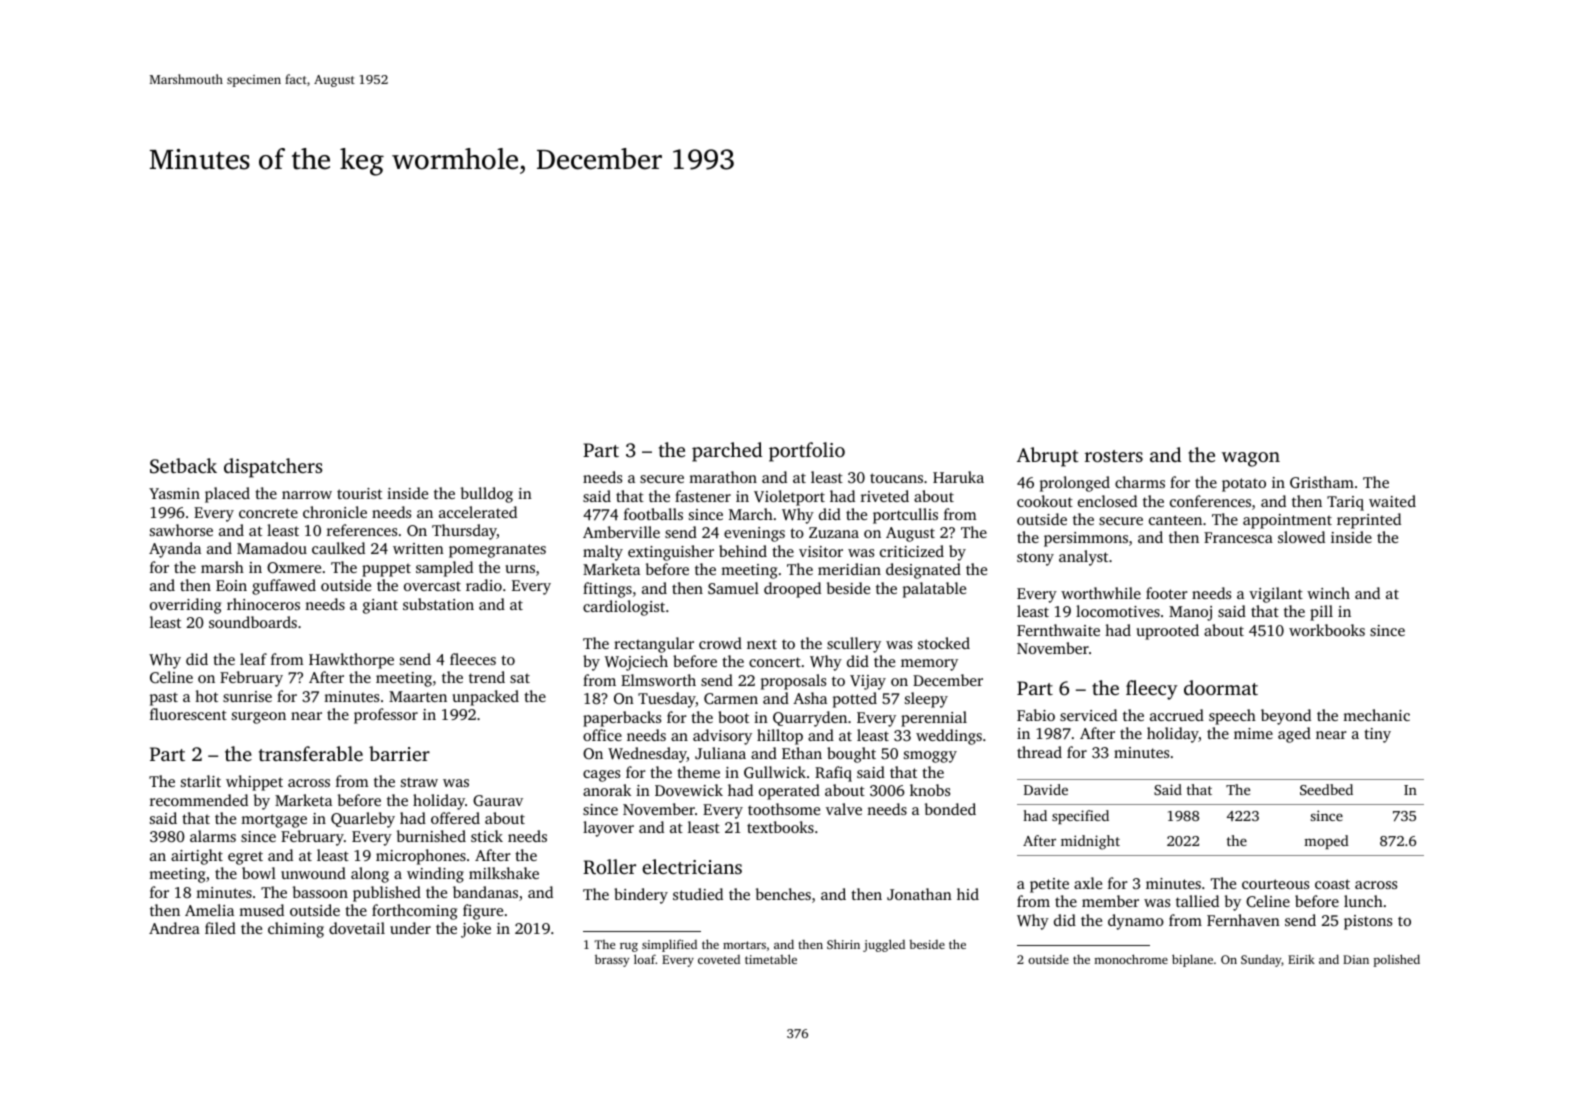 Image resolution: width=1573 pixels, height=1112 pixels. What do you see at coordinates (612, 960) in the screenshot?
I see `brassy` at bounding box center [612, 960].
